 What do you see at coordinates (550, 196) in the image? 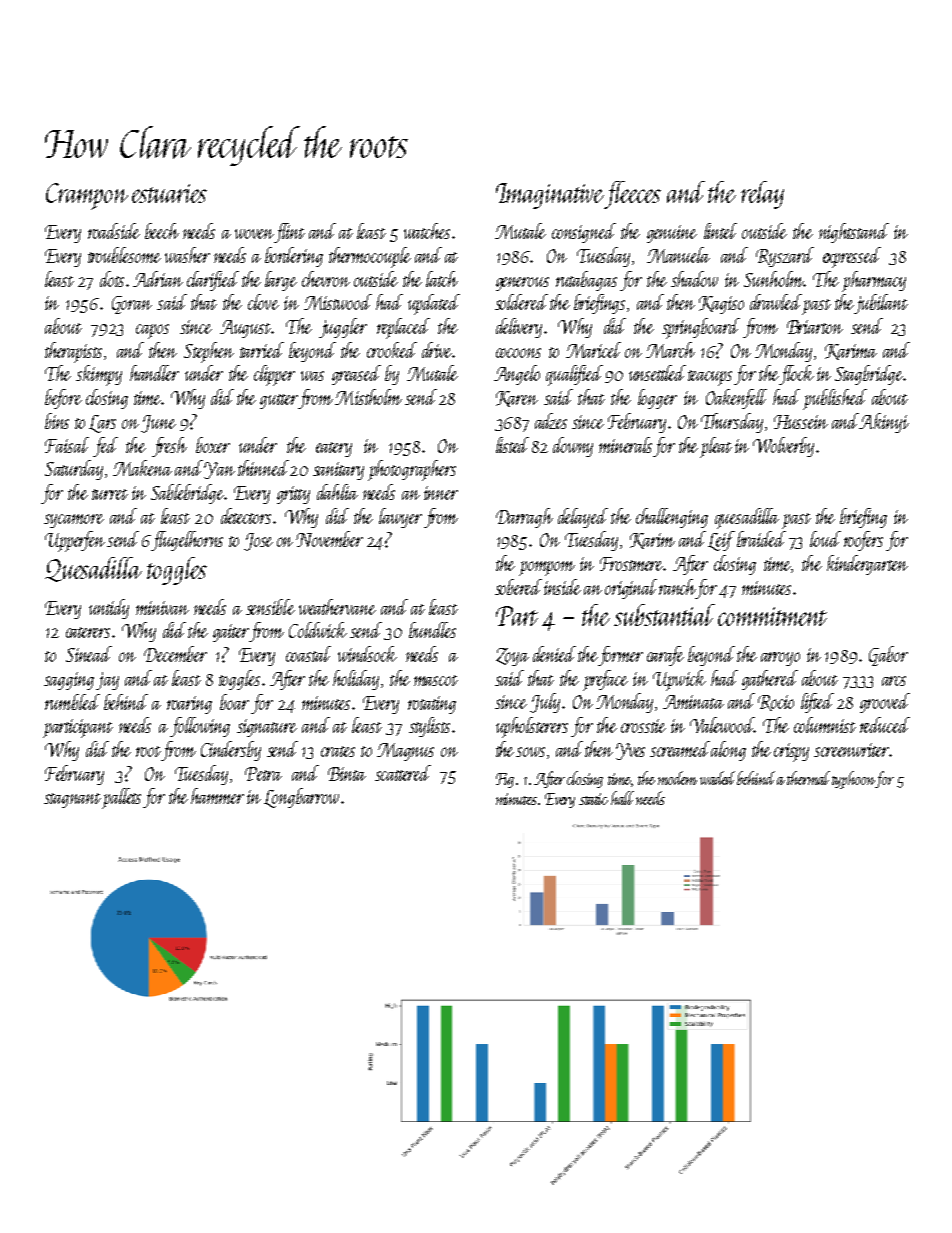
I see `Imaginative` at bounding box center [550, 196].
